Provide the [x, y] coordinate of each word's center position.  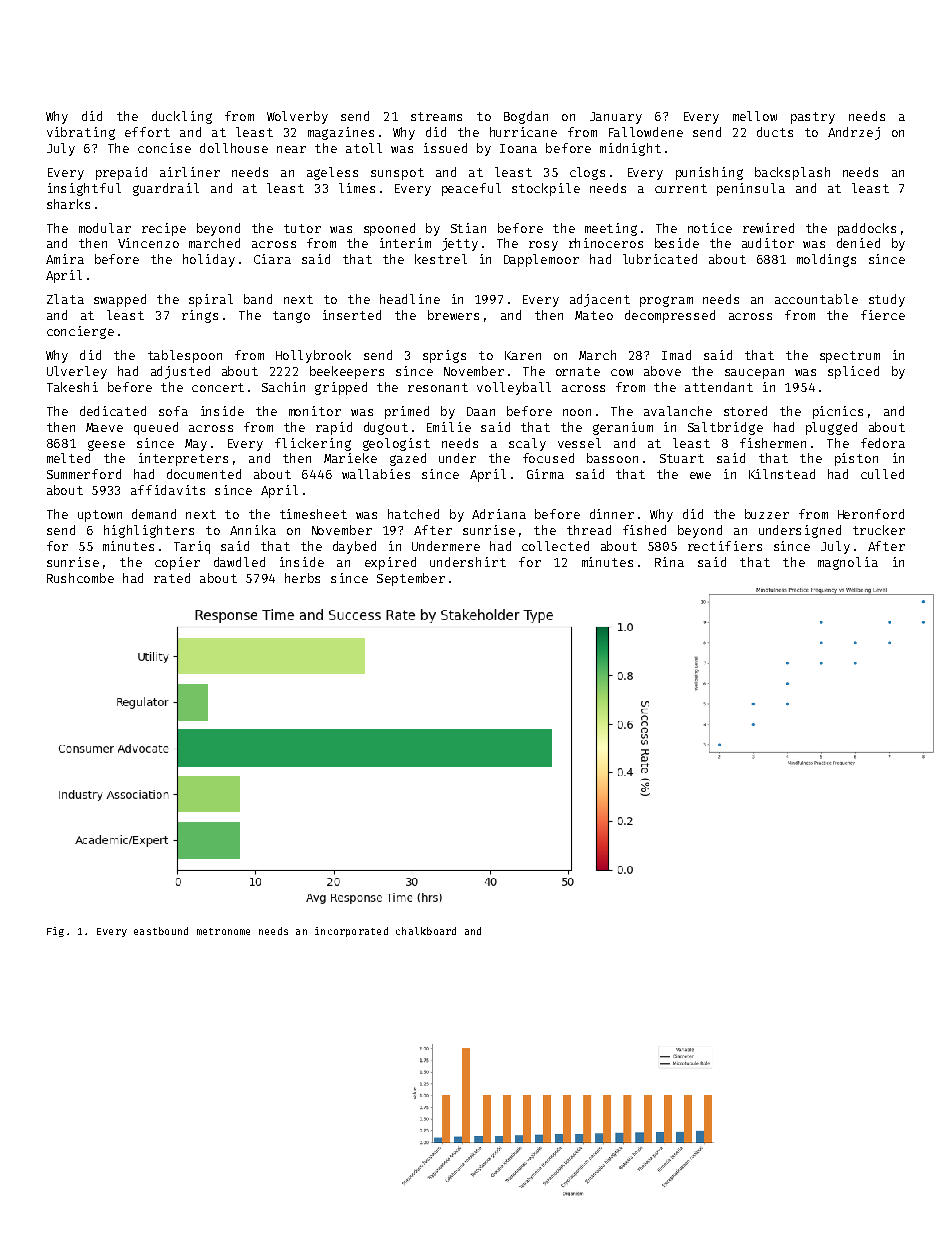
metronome [223, 931]
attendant [719, 387]
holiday [209, 260]
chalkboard [426, 931]
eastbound [161, 931]
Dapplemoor [541, 260]
